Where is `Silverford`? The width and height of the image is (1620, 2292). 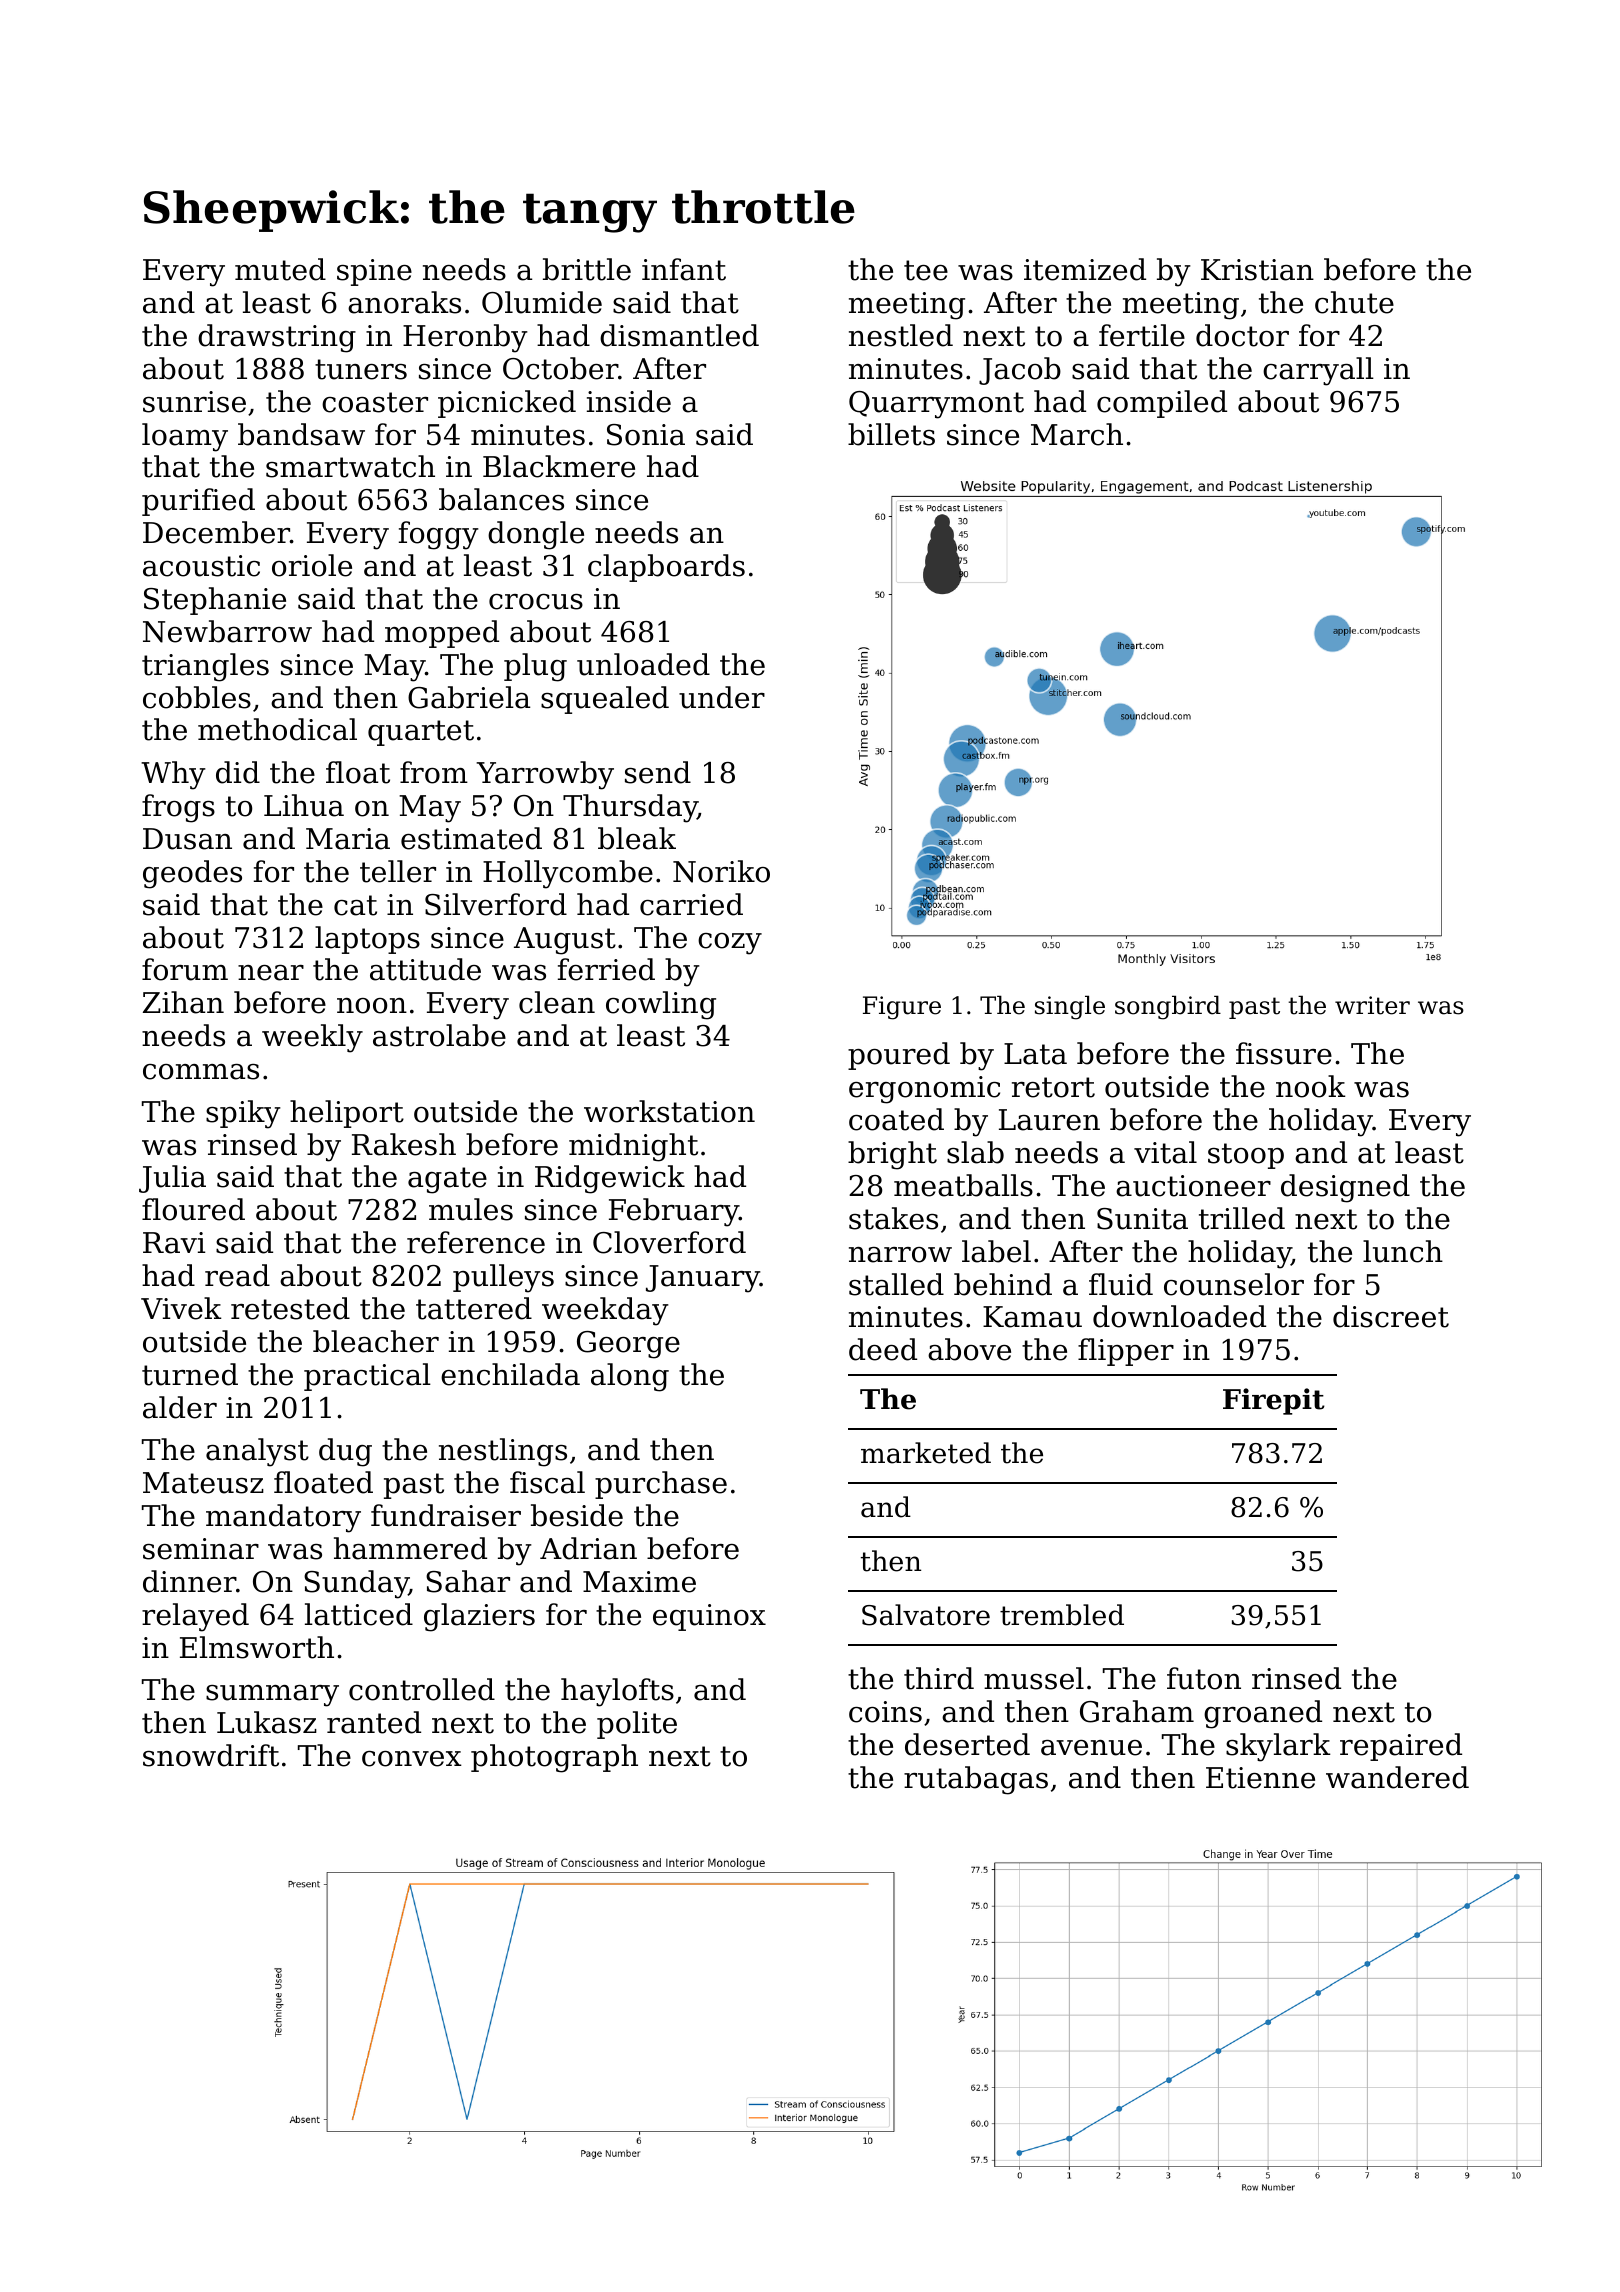 Silverford is located at coordinates (496, 904).
